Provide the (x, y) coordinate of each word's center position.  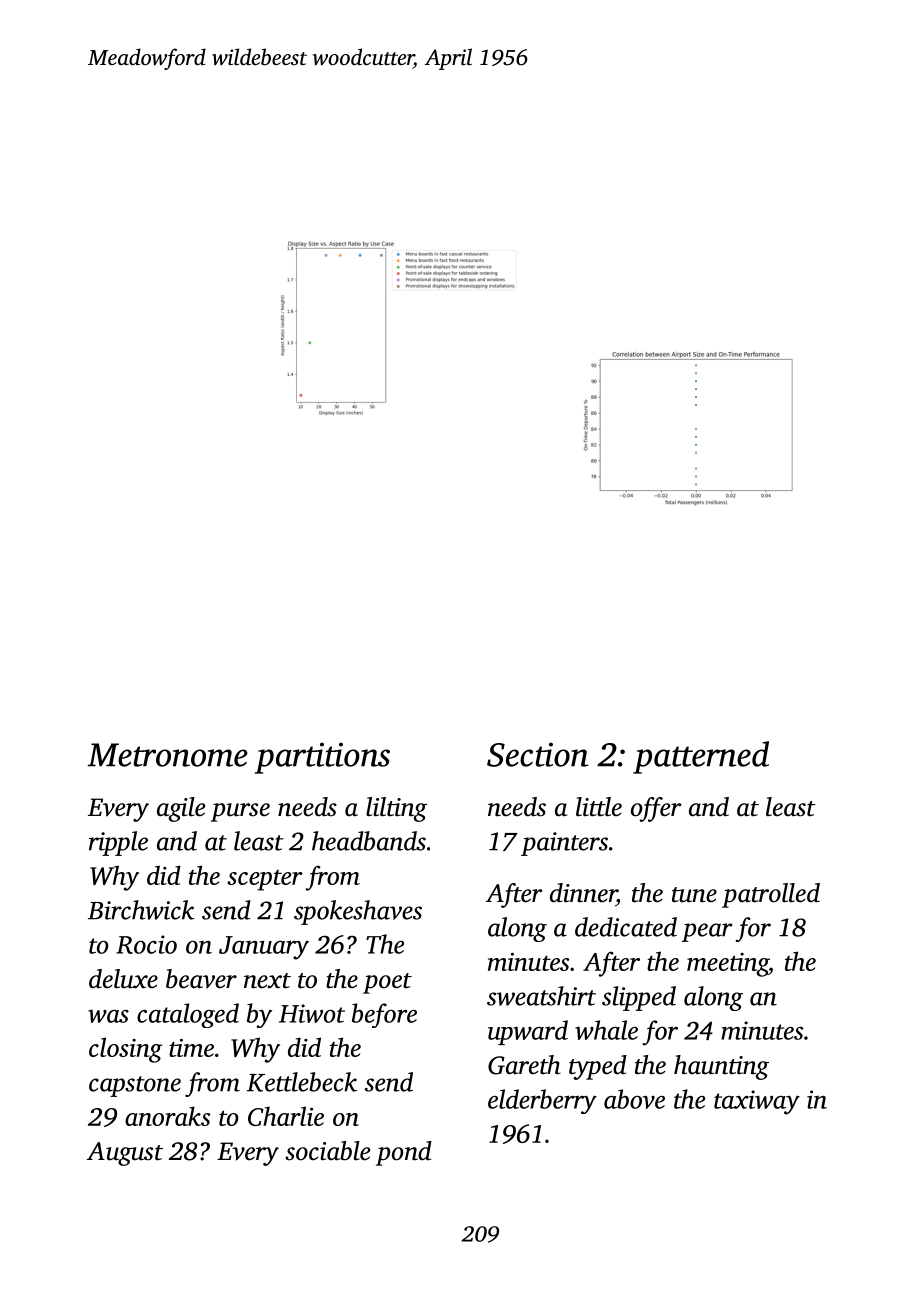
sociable (327, 1151)
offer (656, 809)
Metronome (168, 755)
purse (240, 812)
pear (707, 932)
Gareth (524, 1065)
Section (537, 754)
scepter (265, 880)
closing (126, 1050)
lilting (396, 809)
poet (387, 983)
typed (598, 1067)
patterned (701, 757)
